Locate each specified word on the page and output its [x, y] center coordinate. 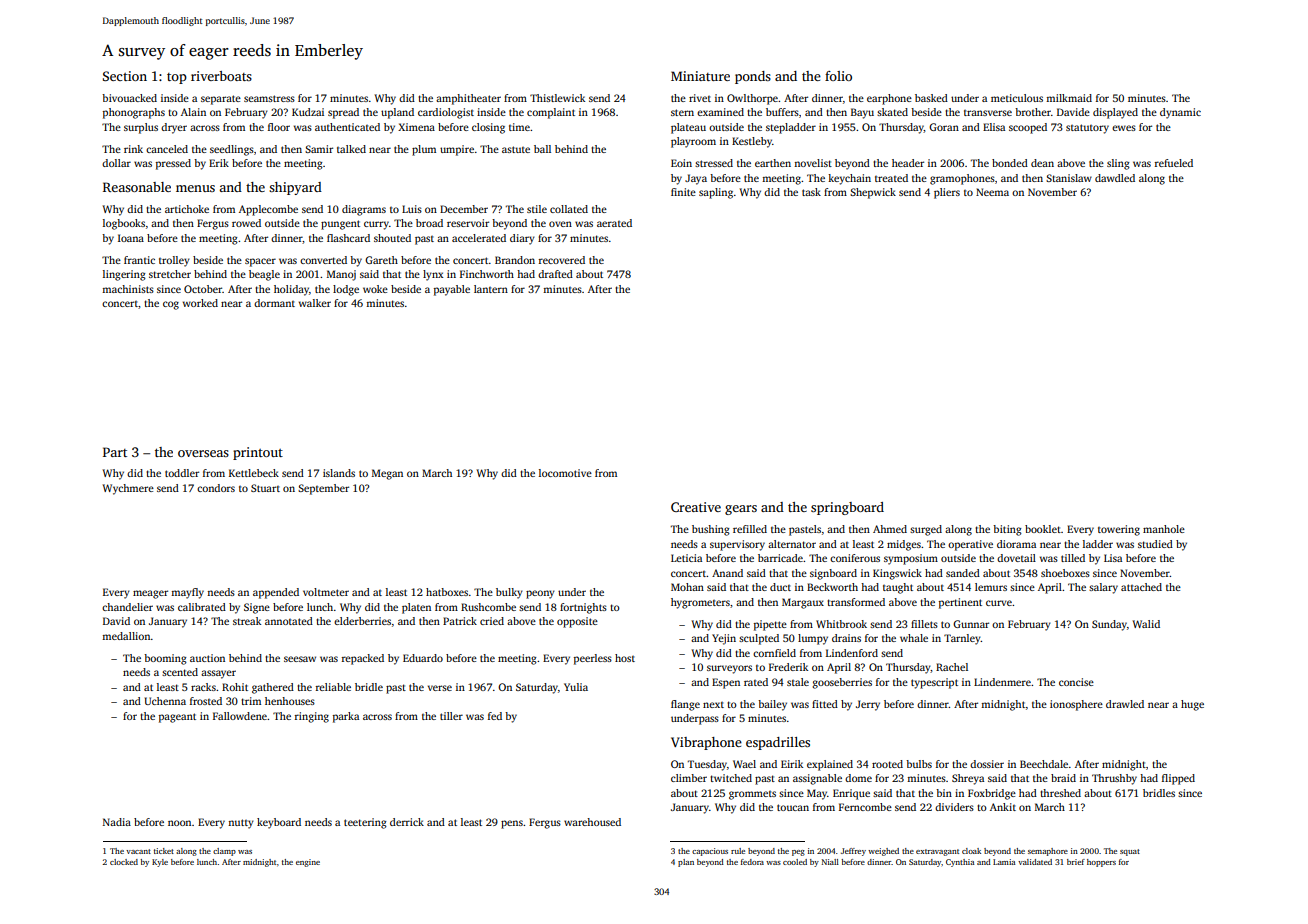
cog [171, 305]
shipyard [295, 188]
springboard [847, 508]
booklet [1043, 529]
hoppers [1101, 863]
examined [720, 112]
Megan [387, 474]
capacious [710, 852]
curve [999, 603]
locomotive [565, 473]
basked [931, 98]
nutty [241, 824]
